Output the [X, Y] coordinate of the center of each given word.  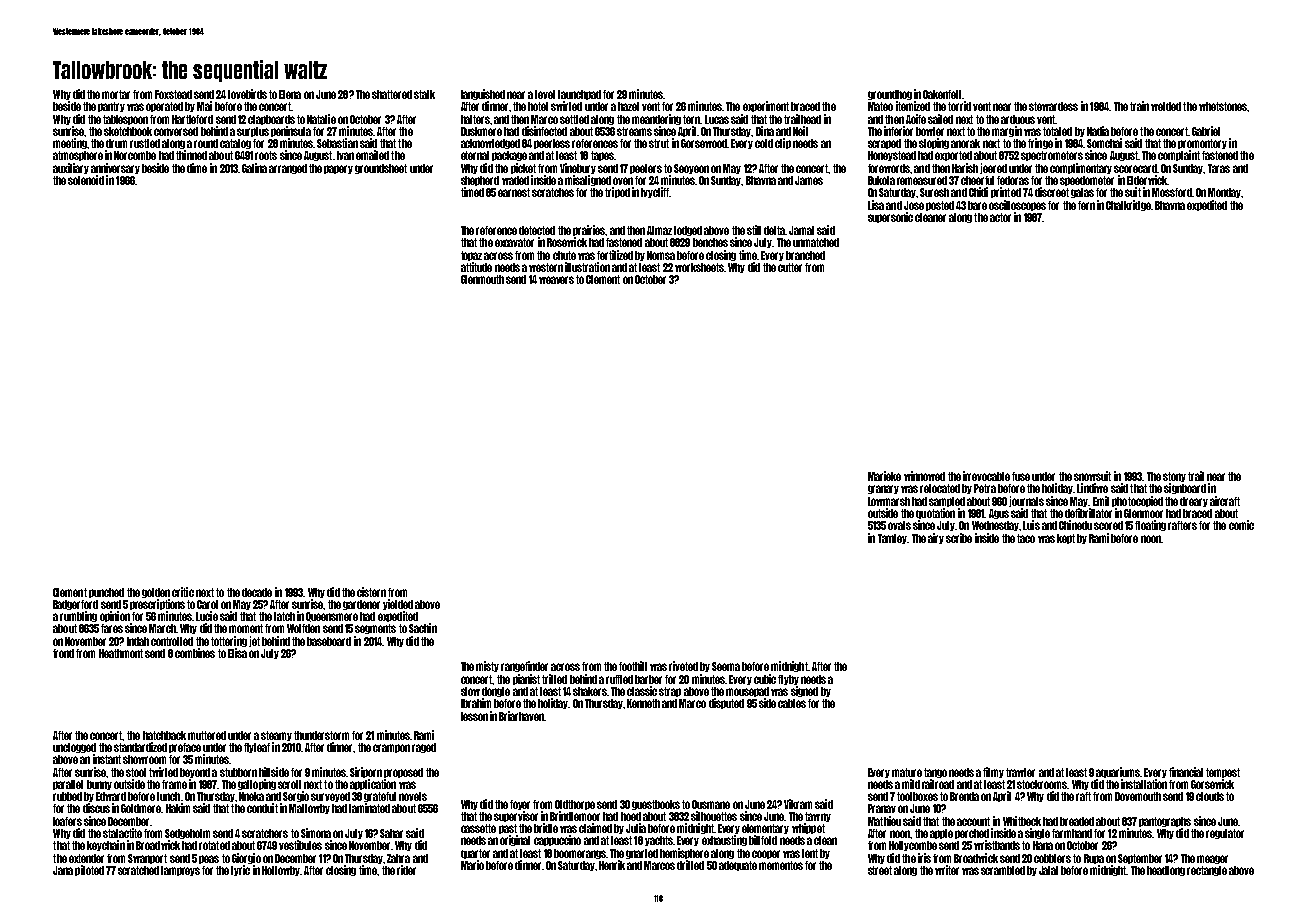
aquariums [1118, 772]
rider [406, 870]
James [809, 180]
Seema [726, 666]
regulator [1225, 834]
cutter [790, 267]
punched [106, 593]
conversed [176, 131]
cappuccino [557, 840]
